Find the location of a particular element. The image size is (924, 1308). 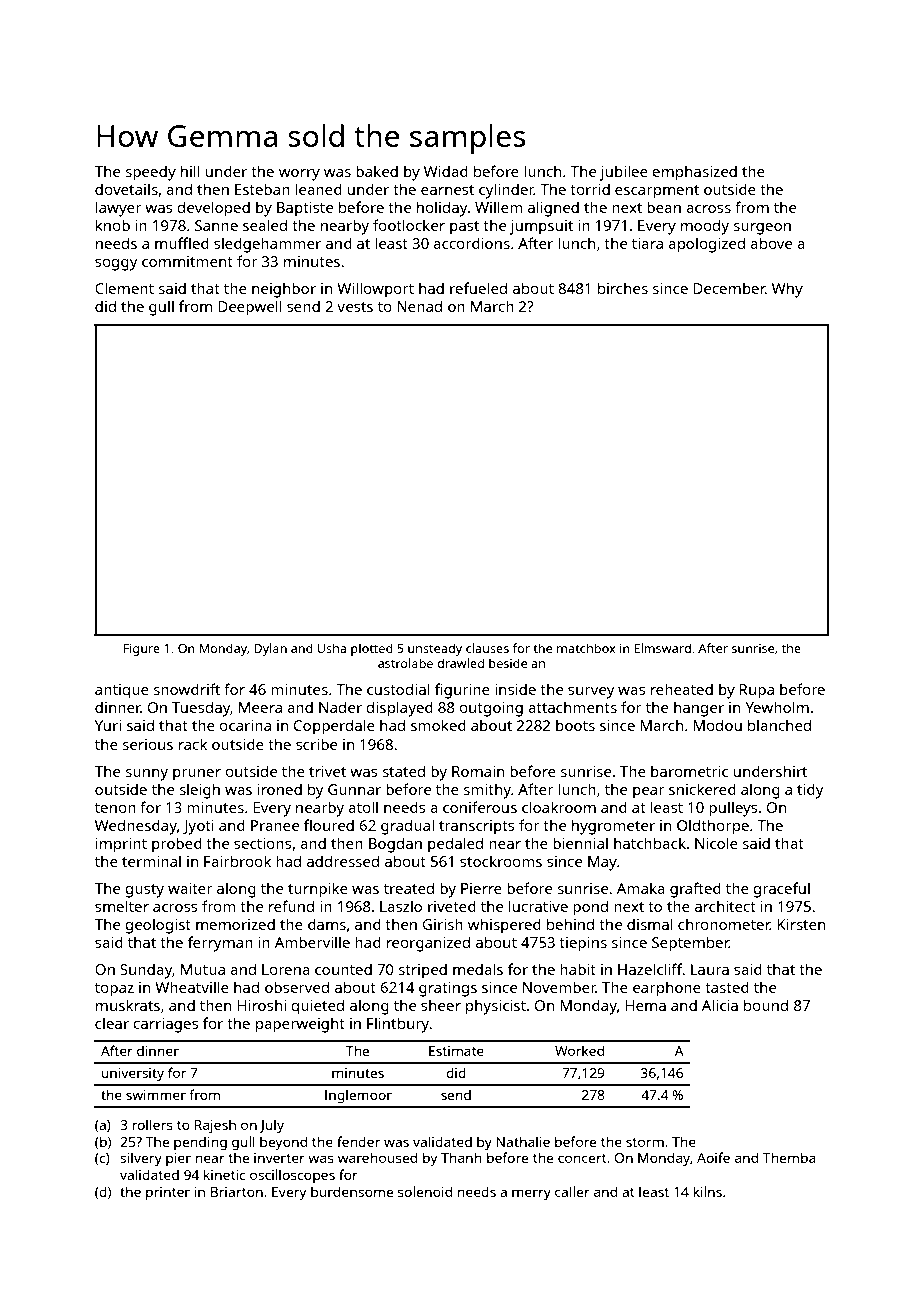

displayed is located at coordinates (400, 709).
